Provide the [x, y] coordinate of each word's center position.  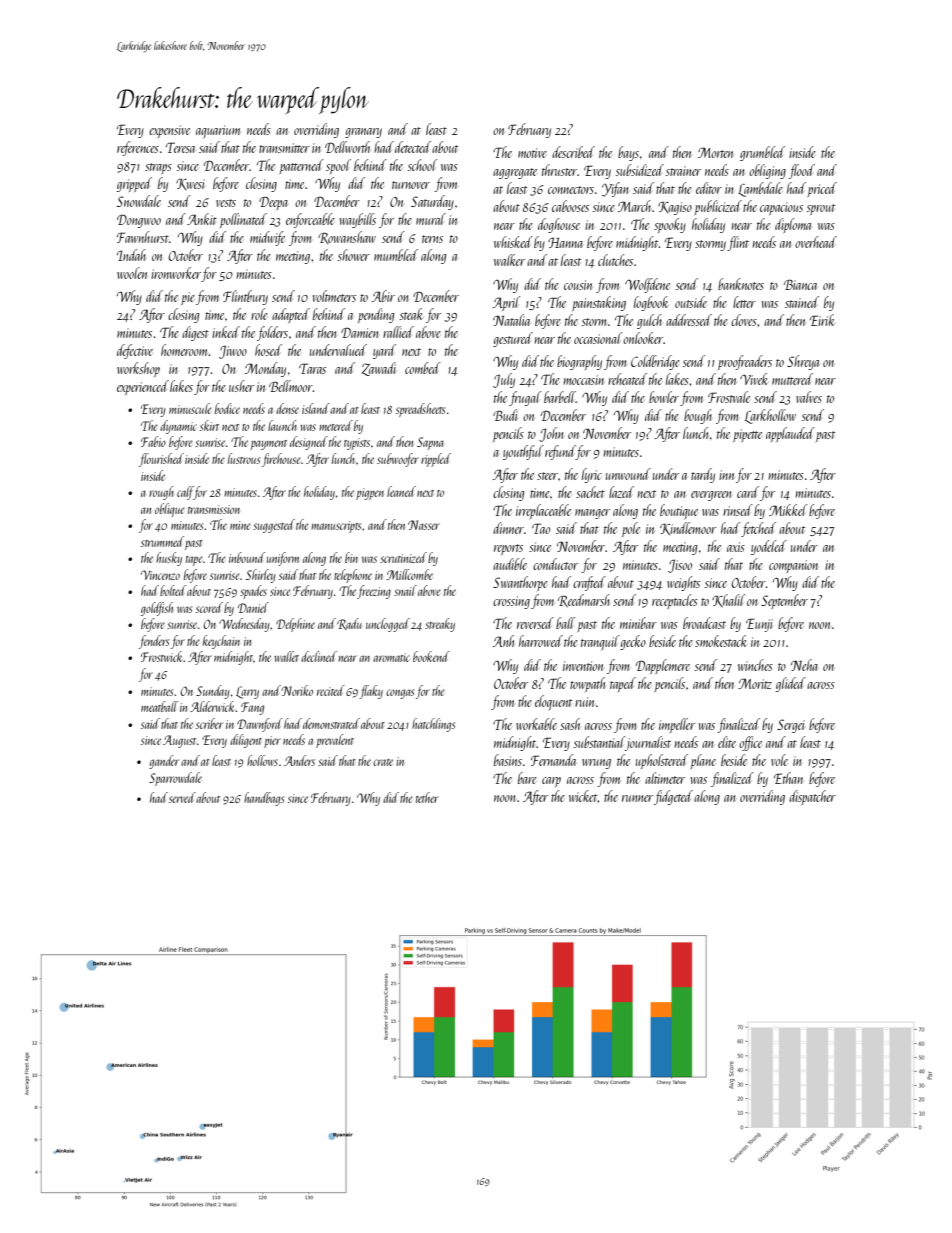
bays [628, 153]
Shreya [803, 362]
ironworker [176, 273]
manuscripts [336, 527]
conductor [555, 564]
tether [427, 797]
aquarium [218, 132]
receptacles [675, 601]
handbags [264, 799]
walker [509, 260]
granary [363, 133]
